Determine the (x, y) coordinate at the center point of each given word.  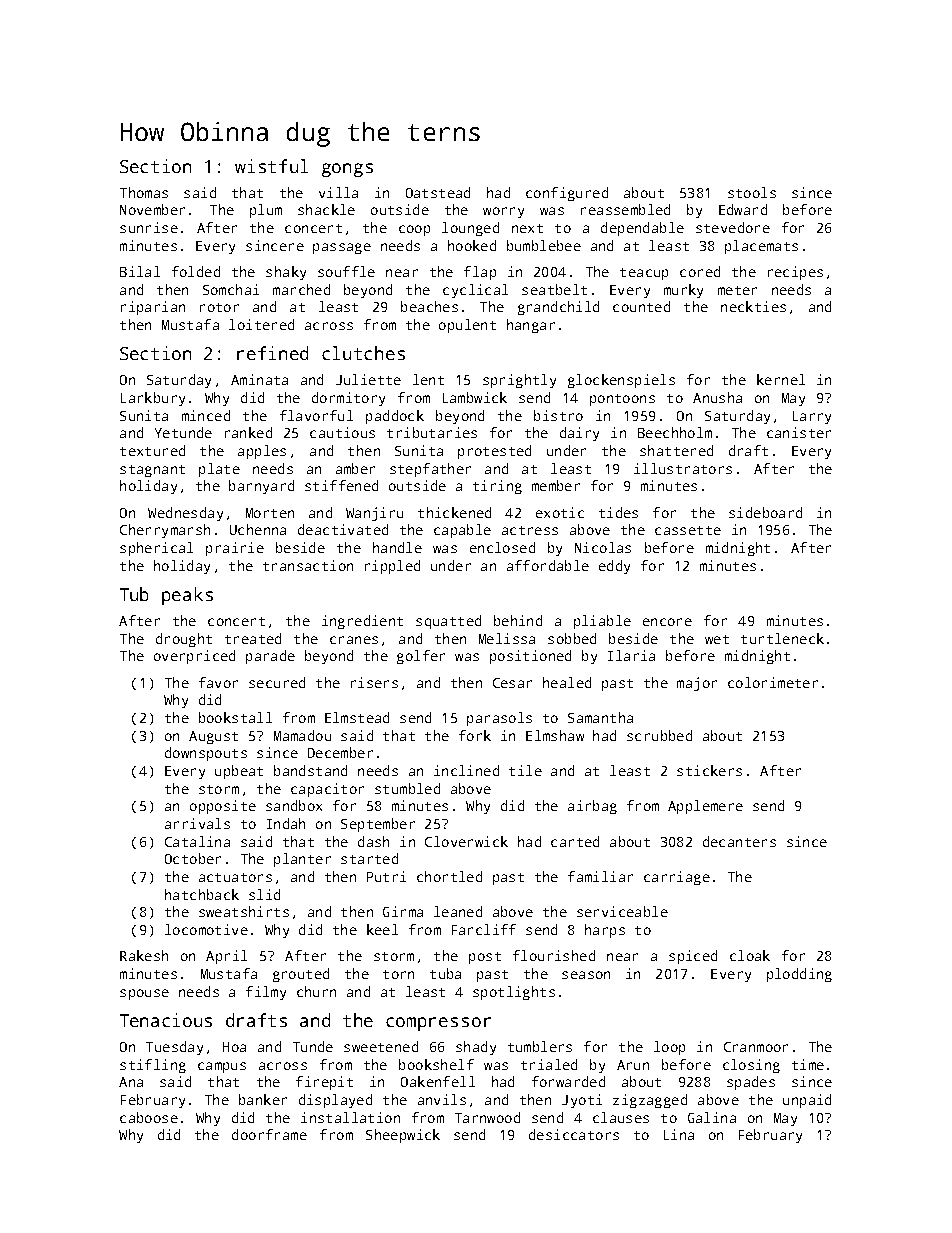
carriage (677, 878)
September (378, 825)
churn (316, 991)
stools (752, 192)
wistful (271, 166)
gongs (347, 170)
